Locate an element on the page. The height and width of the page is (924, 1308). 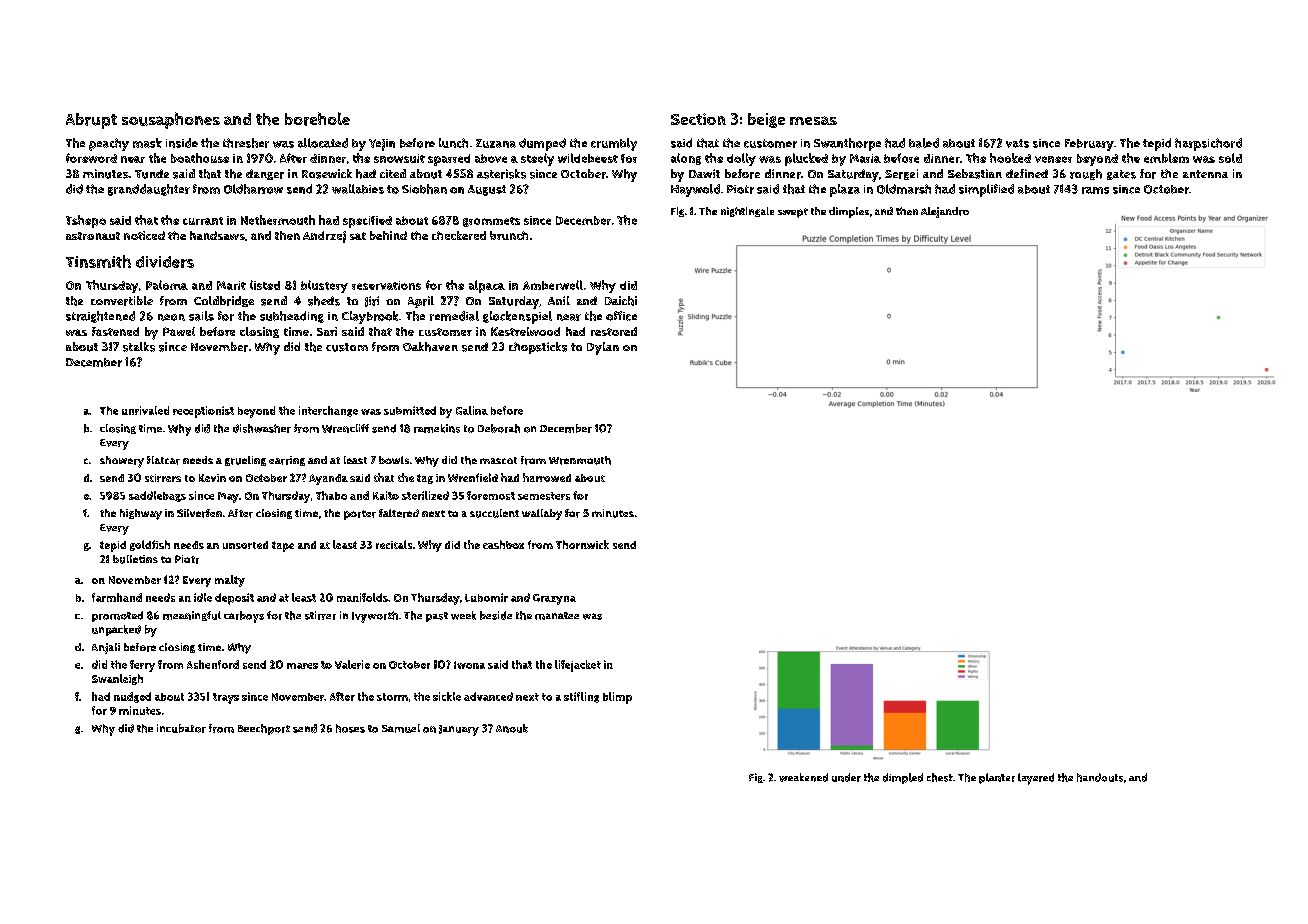
Andrzej is located at coordinates (324, 237).
